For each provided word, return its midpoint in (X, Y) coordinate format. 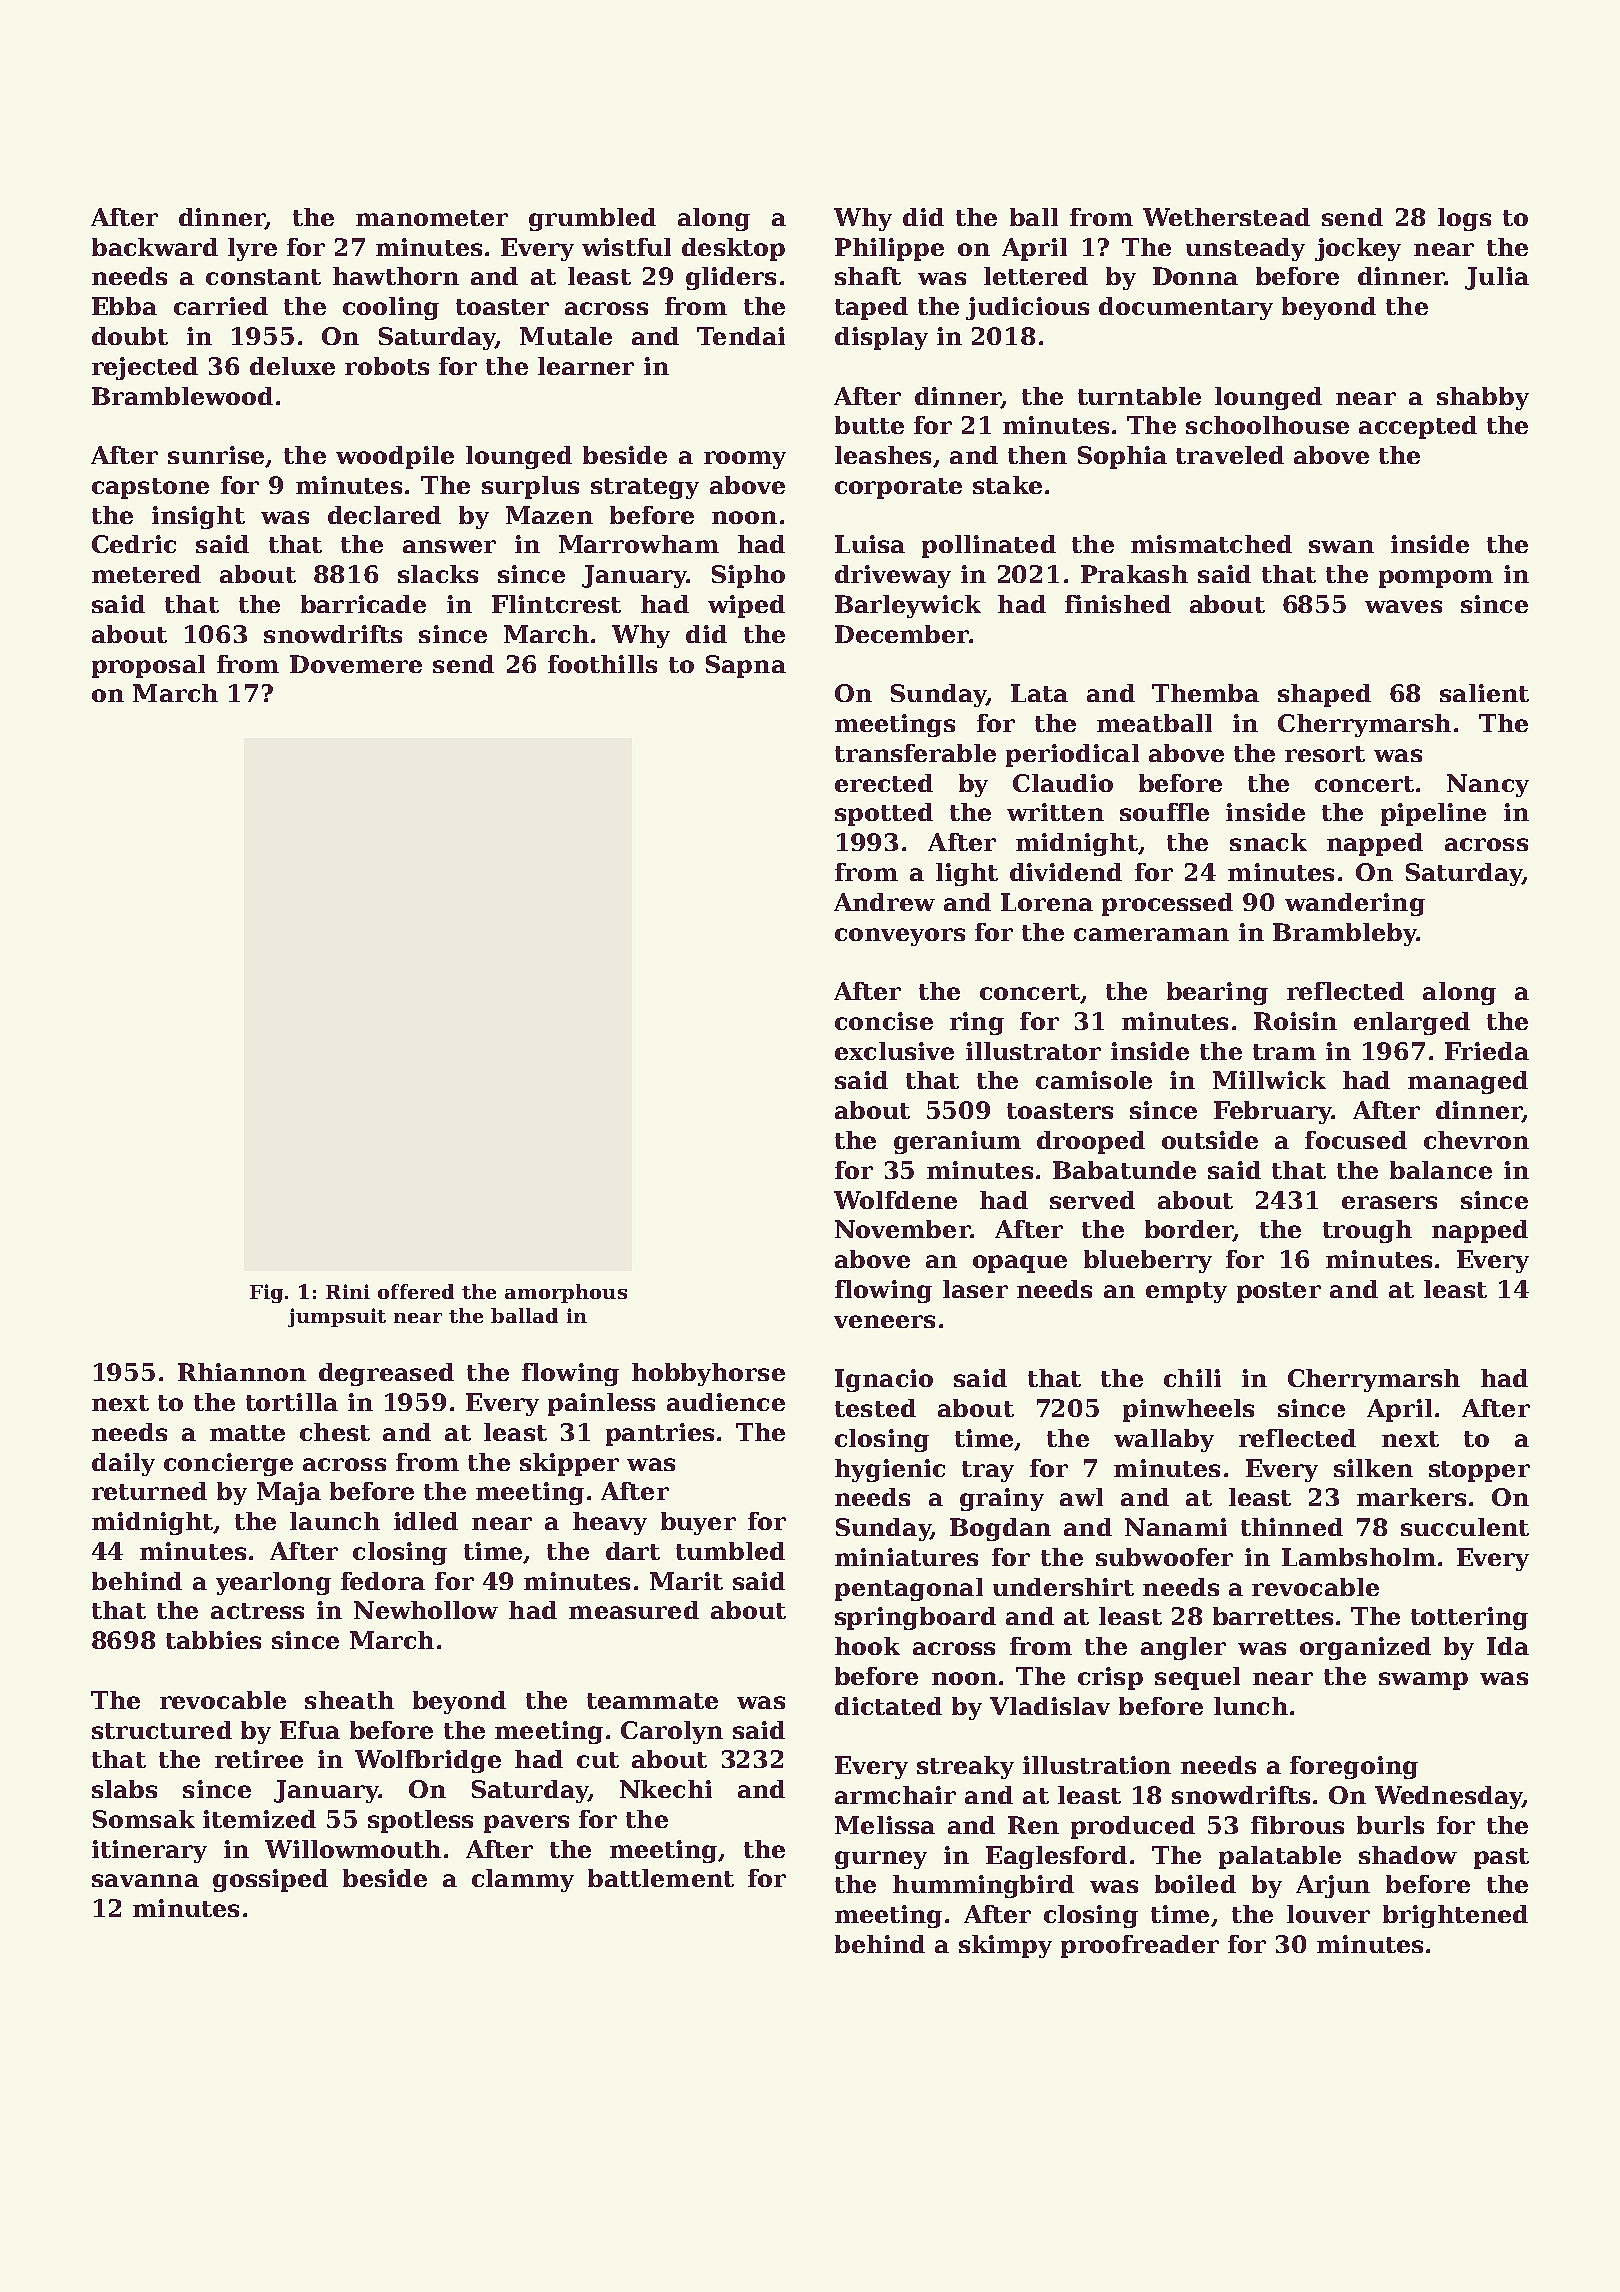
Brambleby (1345, 934)
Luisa (870, 544)
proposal (148, 666)
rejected (145, 368)
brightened (1455, 1916)
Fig (266, 1293)
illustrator (1033, 1051)
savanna (145, 1880)
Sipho (748, 576)
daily (123, 1464)
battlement (661, 1878)
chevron (1476, 1140)
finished (1118, 604)
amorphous (566, 1293)
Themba (1205, 693)
